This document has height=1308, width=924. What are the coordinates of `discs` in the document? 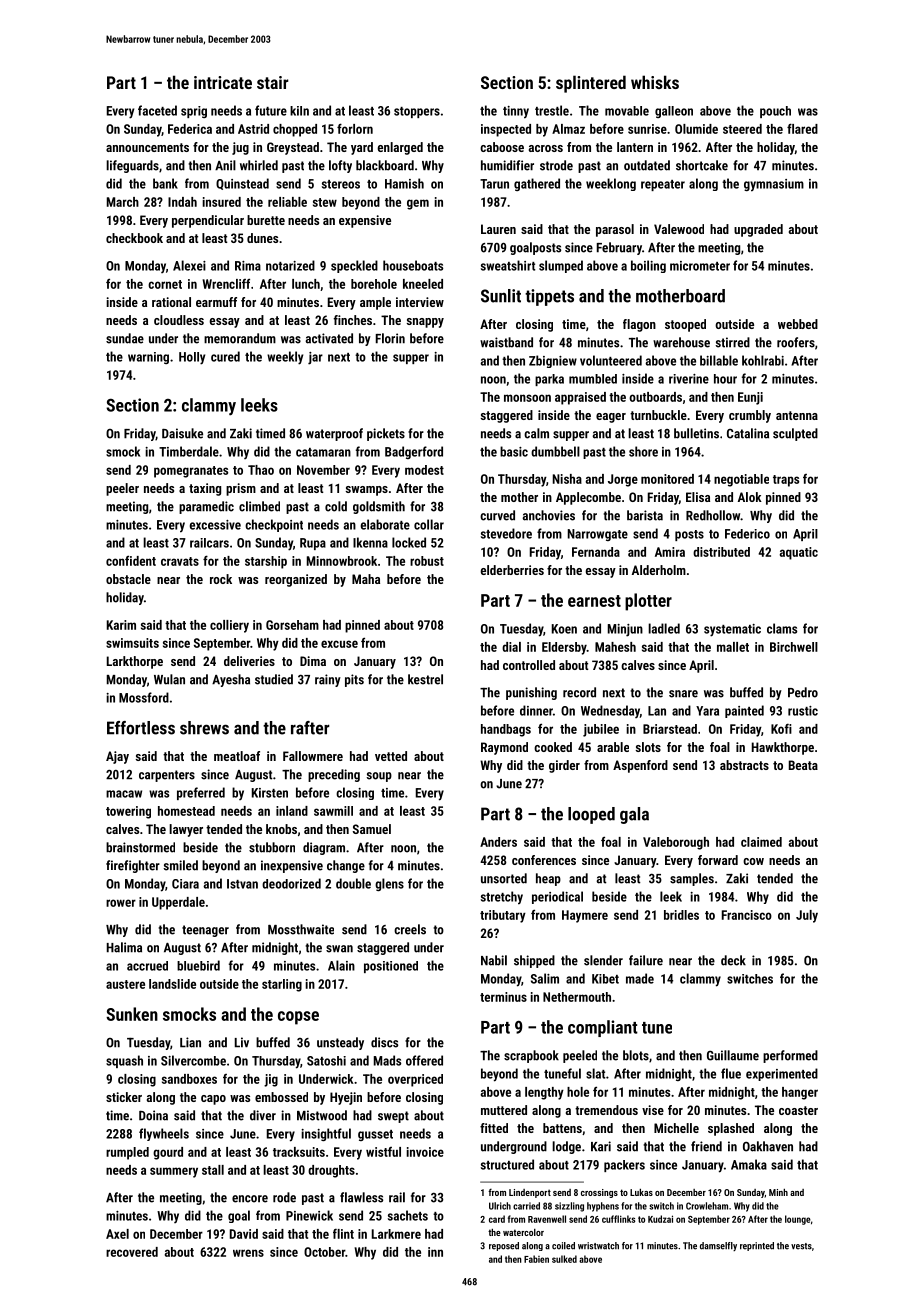 It's located at (384, 1042).
